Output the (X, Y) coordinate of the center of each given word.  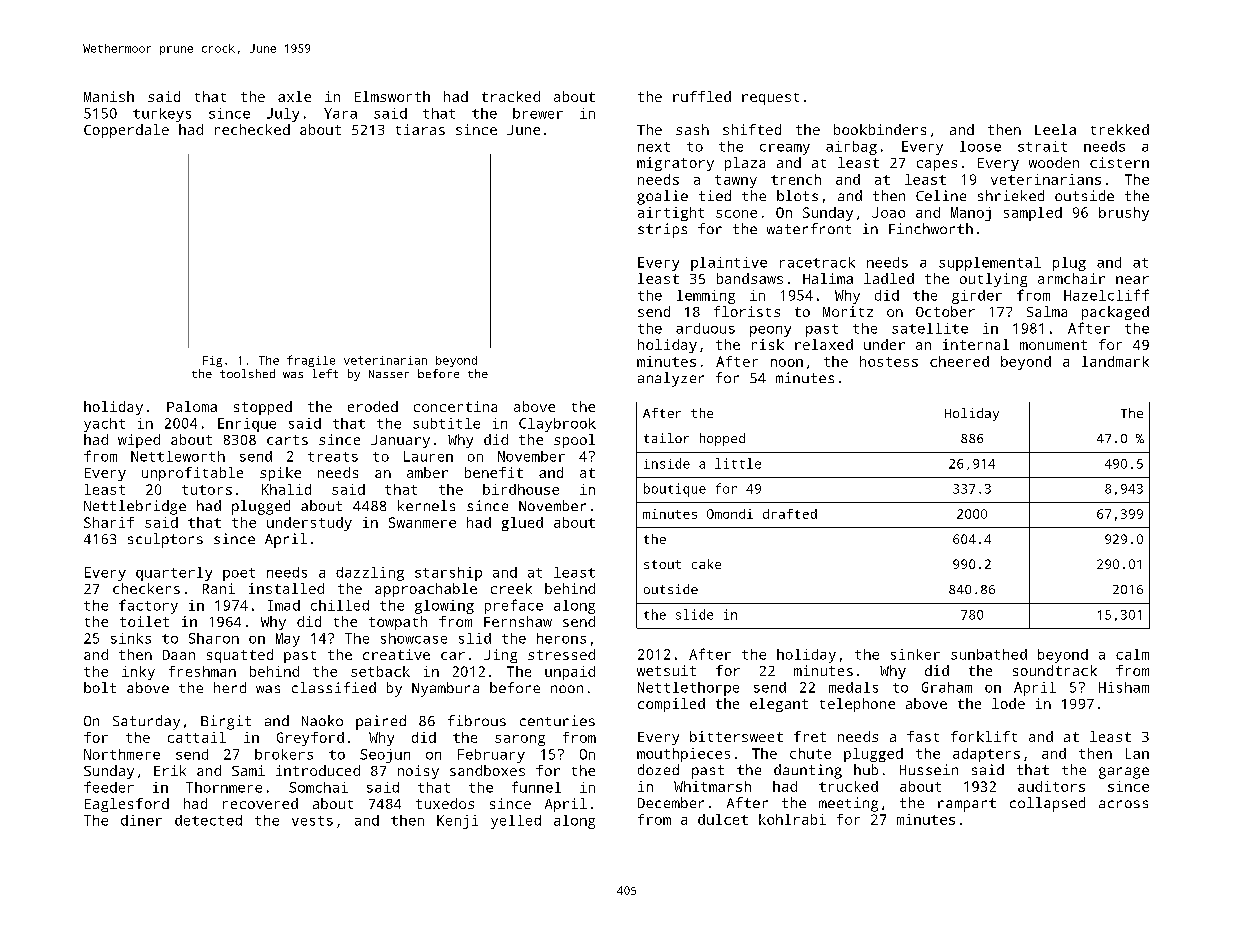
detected (208, 820)
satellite (930, 328)
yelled (516, 822)
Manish (109, 96)
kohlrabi (792, 819)
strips (662, 230)
